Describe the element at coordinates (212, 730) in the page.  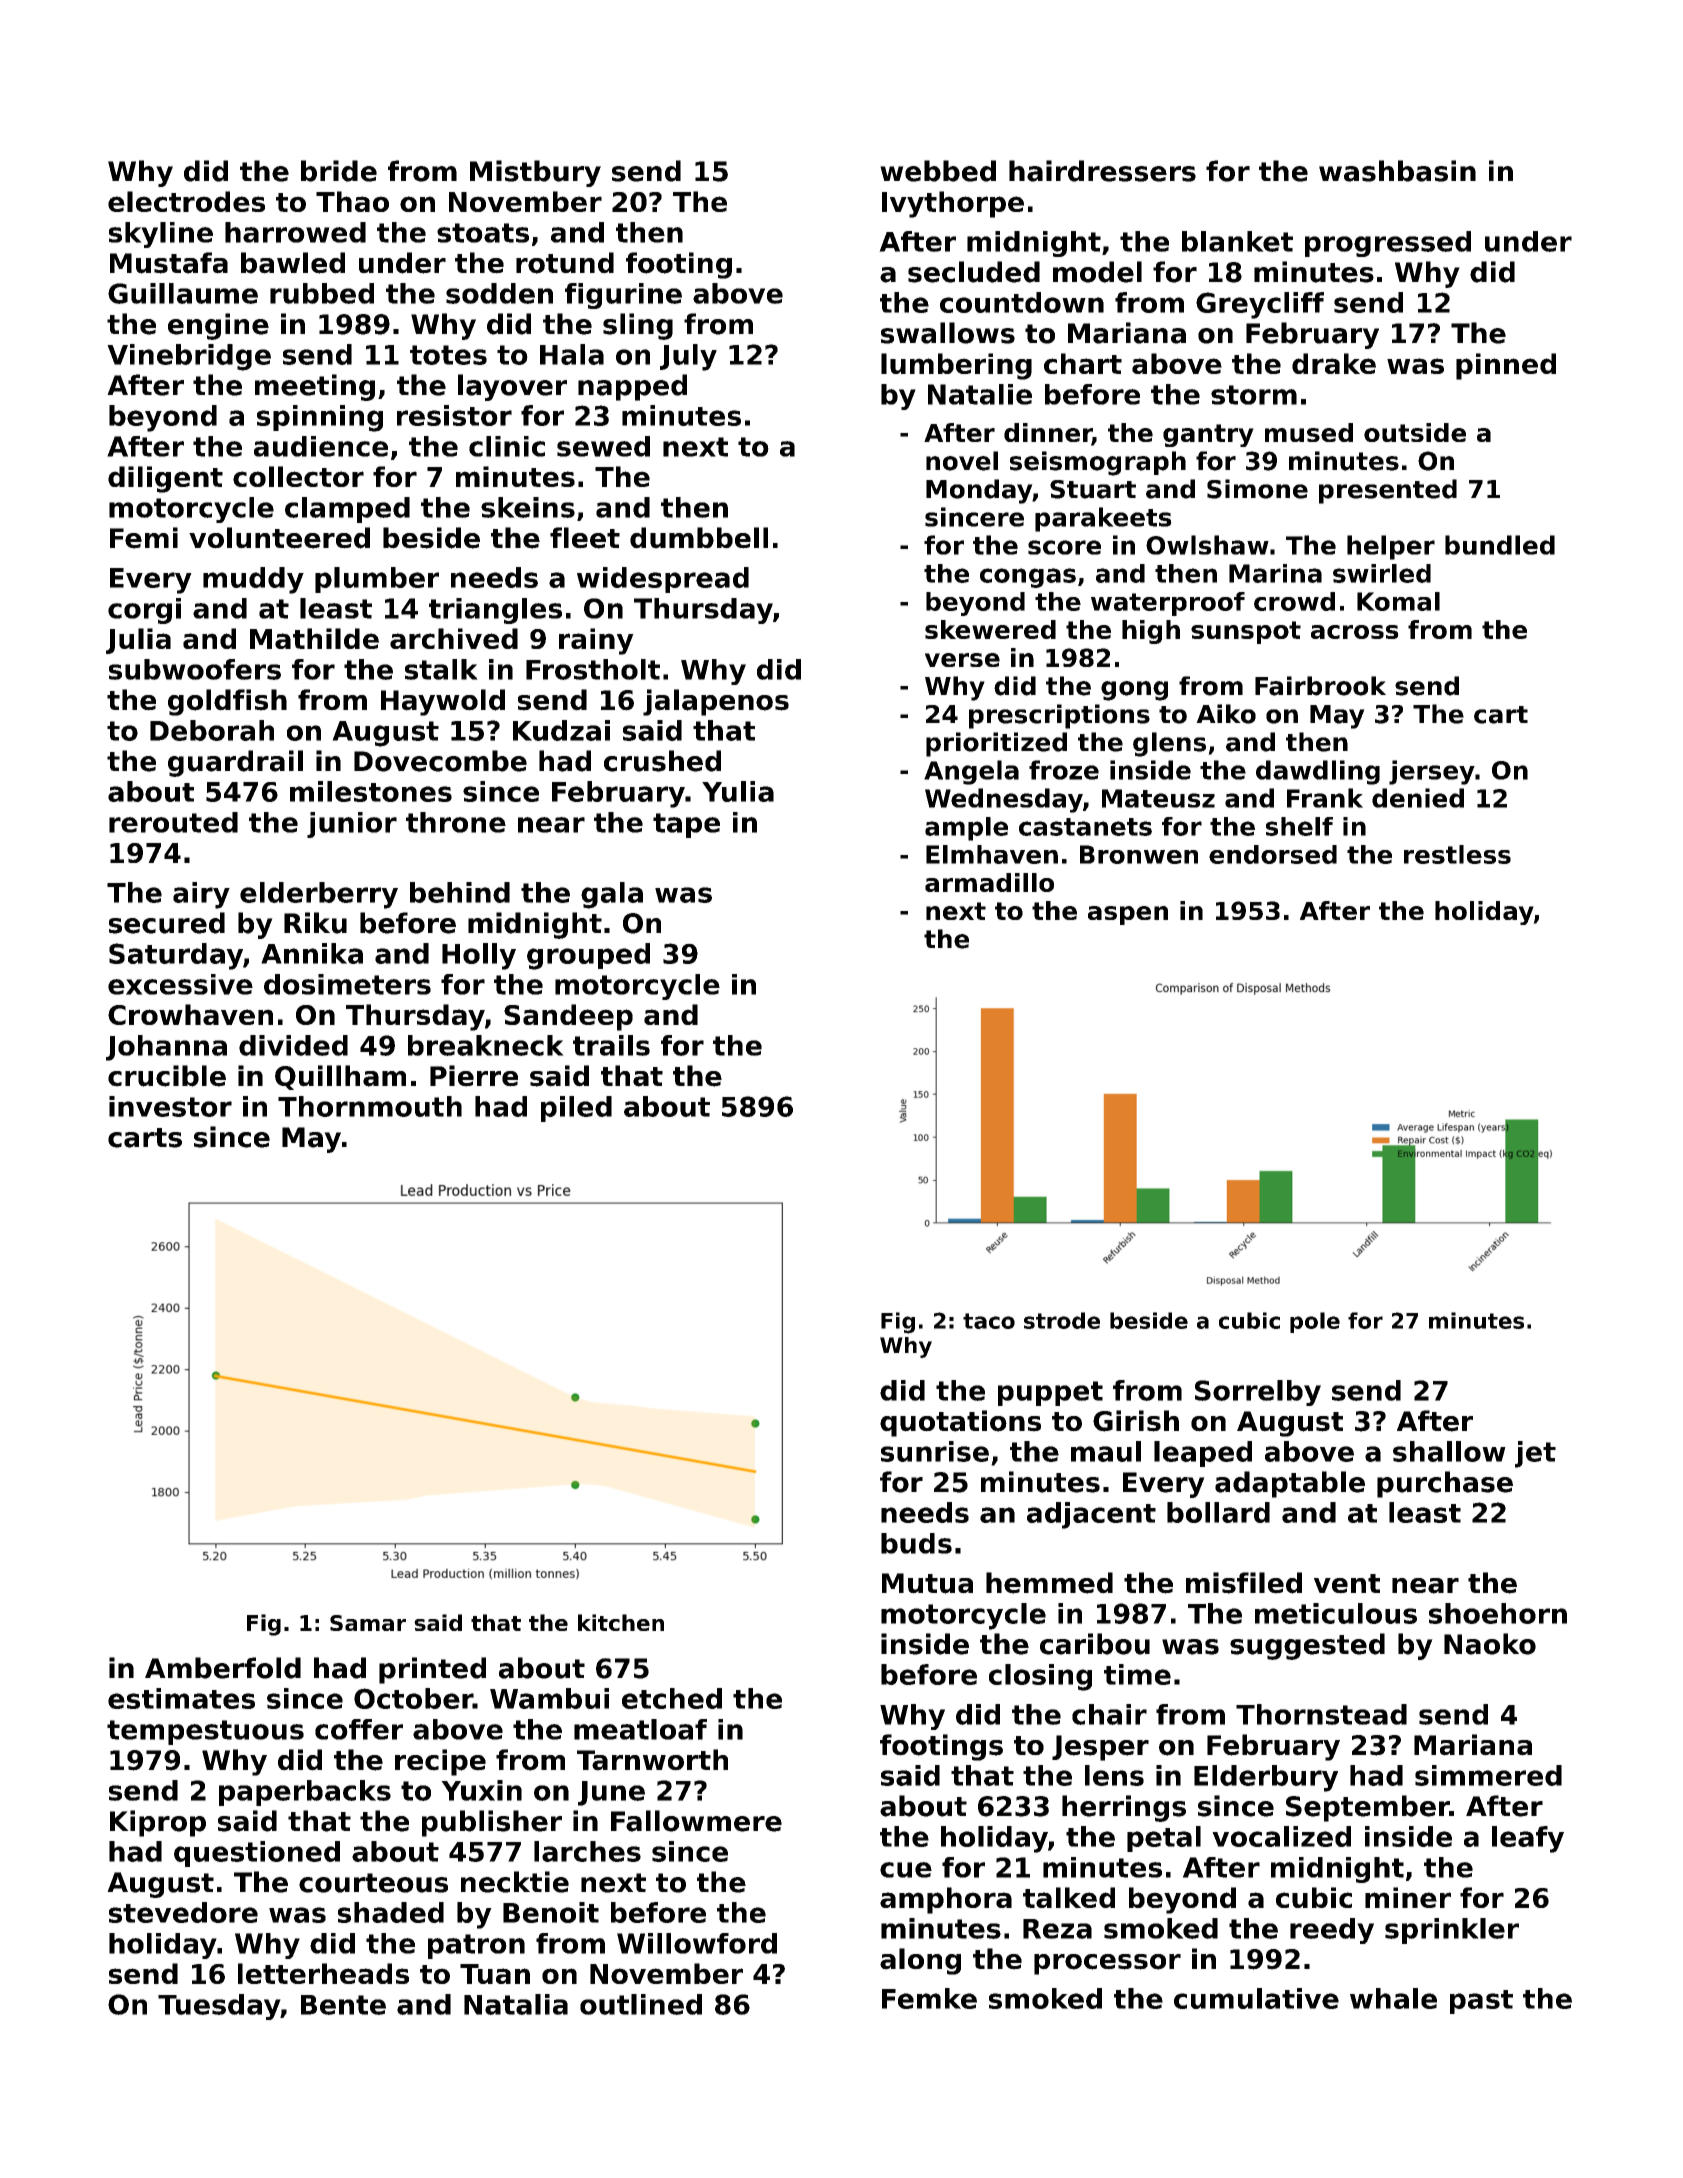
I see `Deborah` at that location.
